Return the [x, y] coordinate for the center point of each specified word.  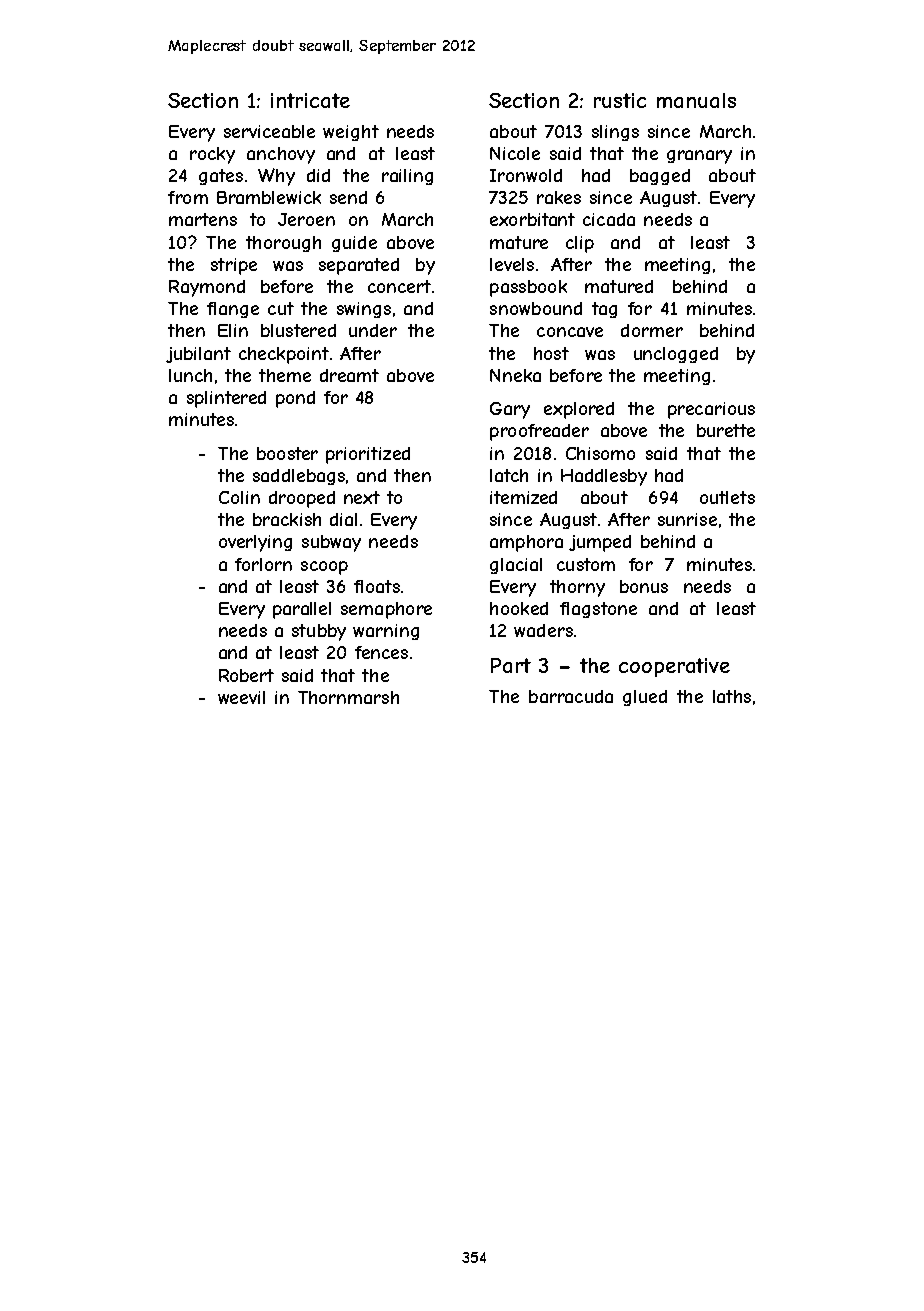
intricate [310, 100]
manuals [696, 100]
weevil [241, 697]
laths [732, 696]
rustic [620, 100]
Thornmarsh [348, 697]
